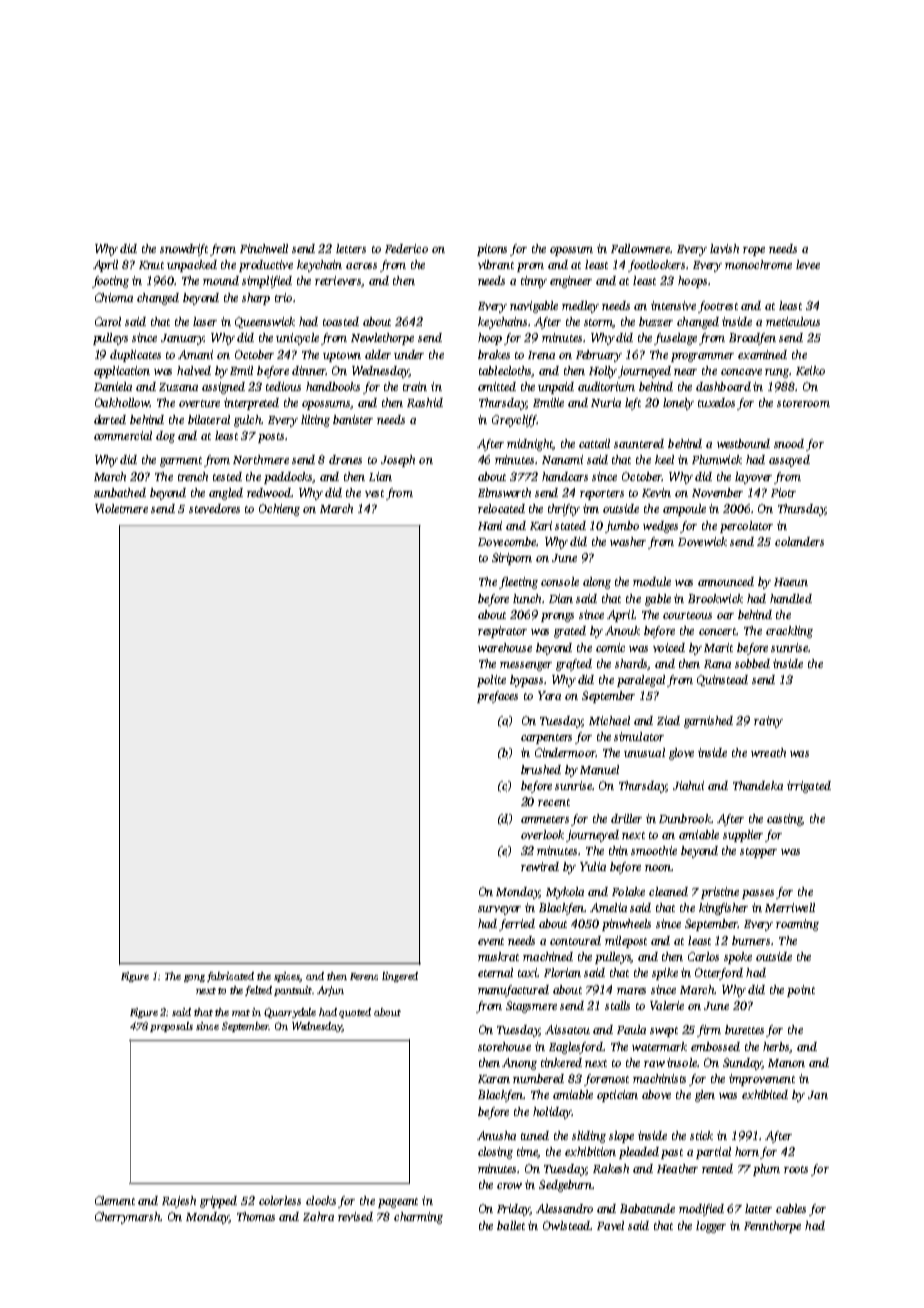 The image size is (924, 1308). Describe the element at coordinates (499, 910) in the image. I see `surveyor` at that location.
